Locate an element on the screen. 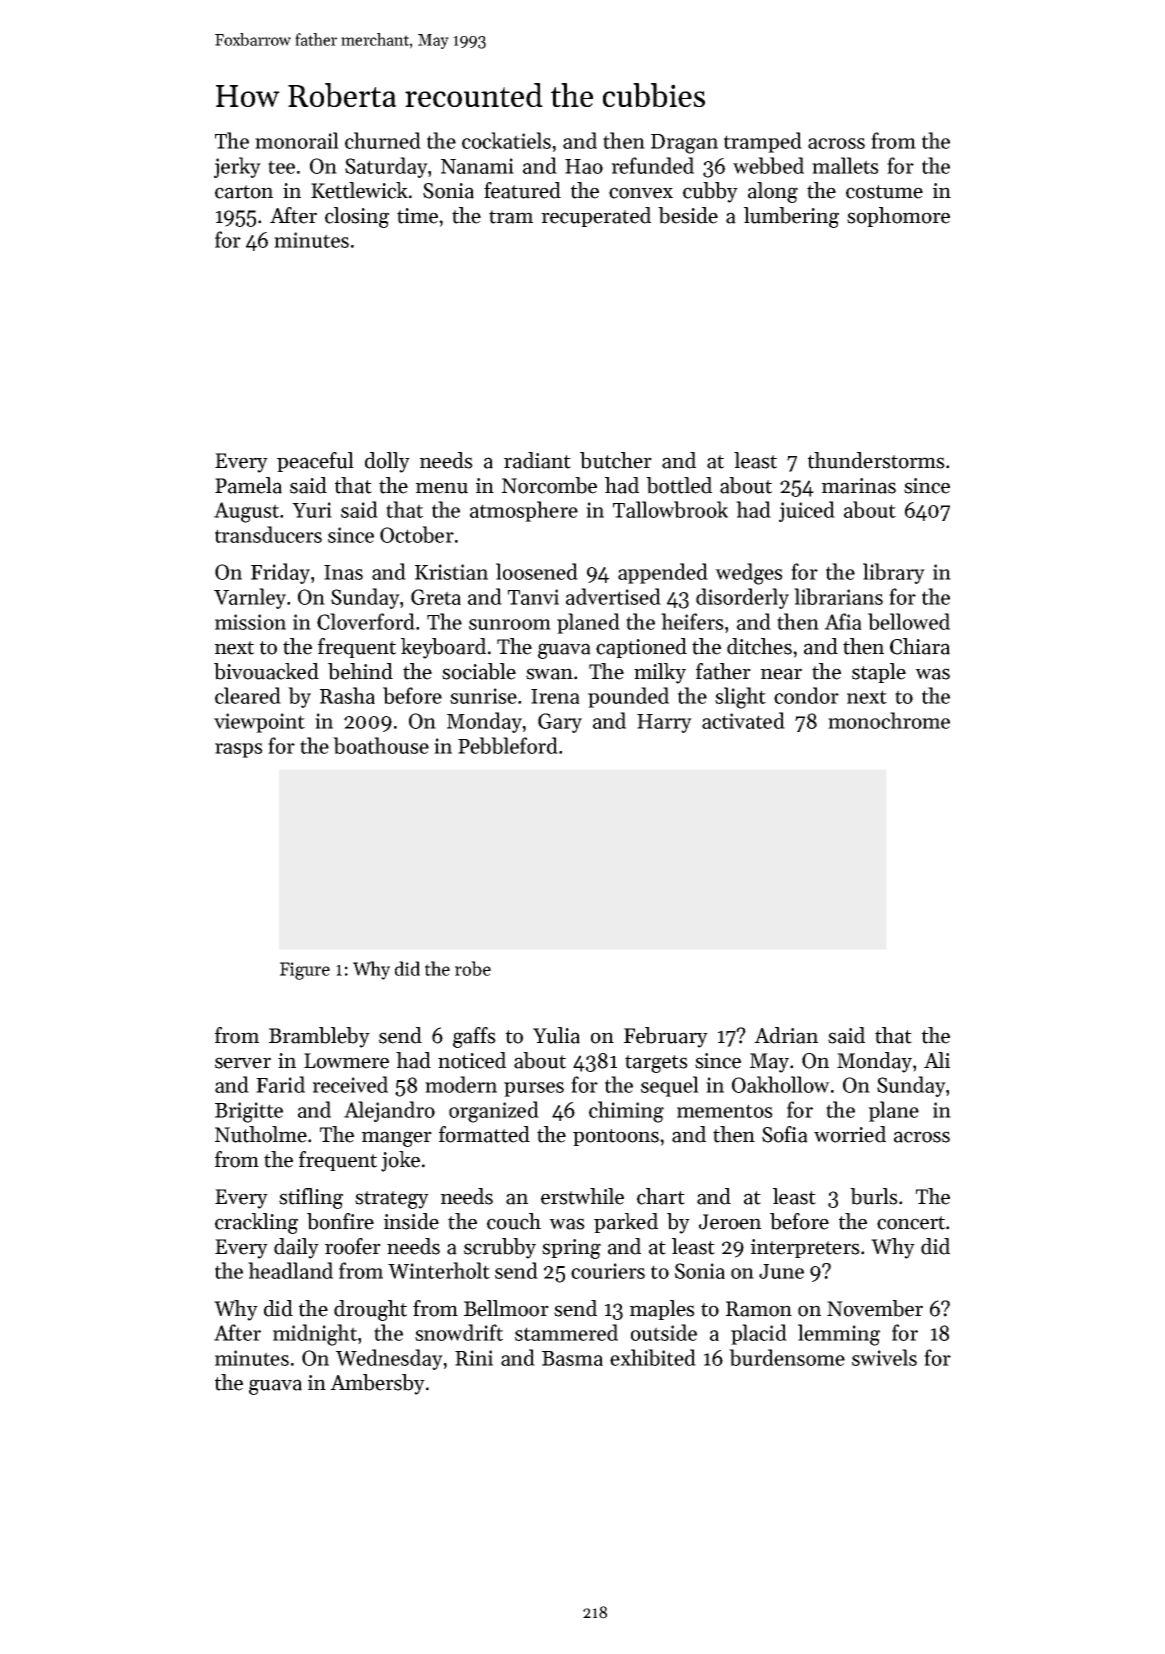  erstwhile is located at coordinates (582, 1196).
